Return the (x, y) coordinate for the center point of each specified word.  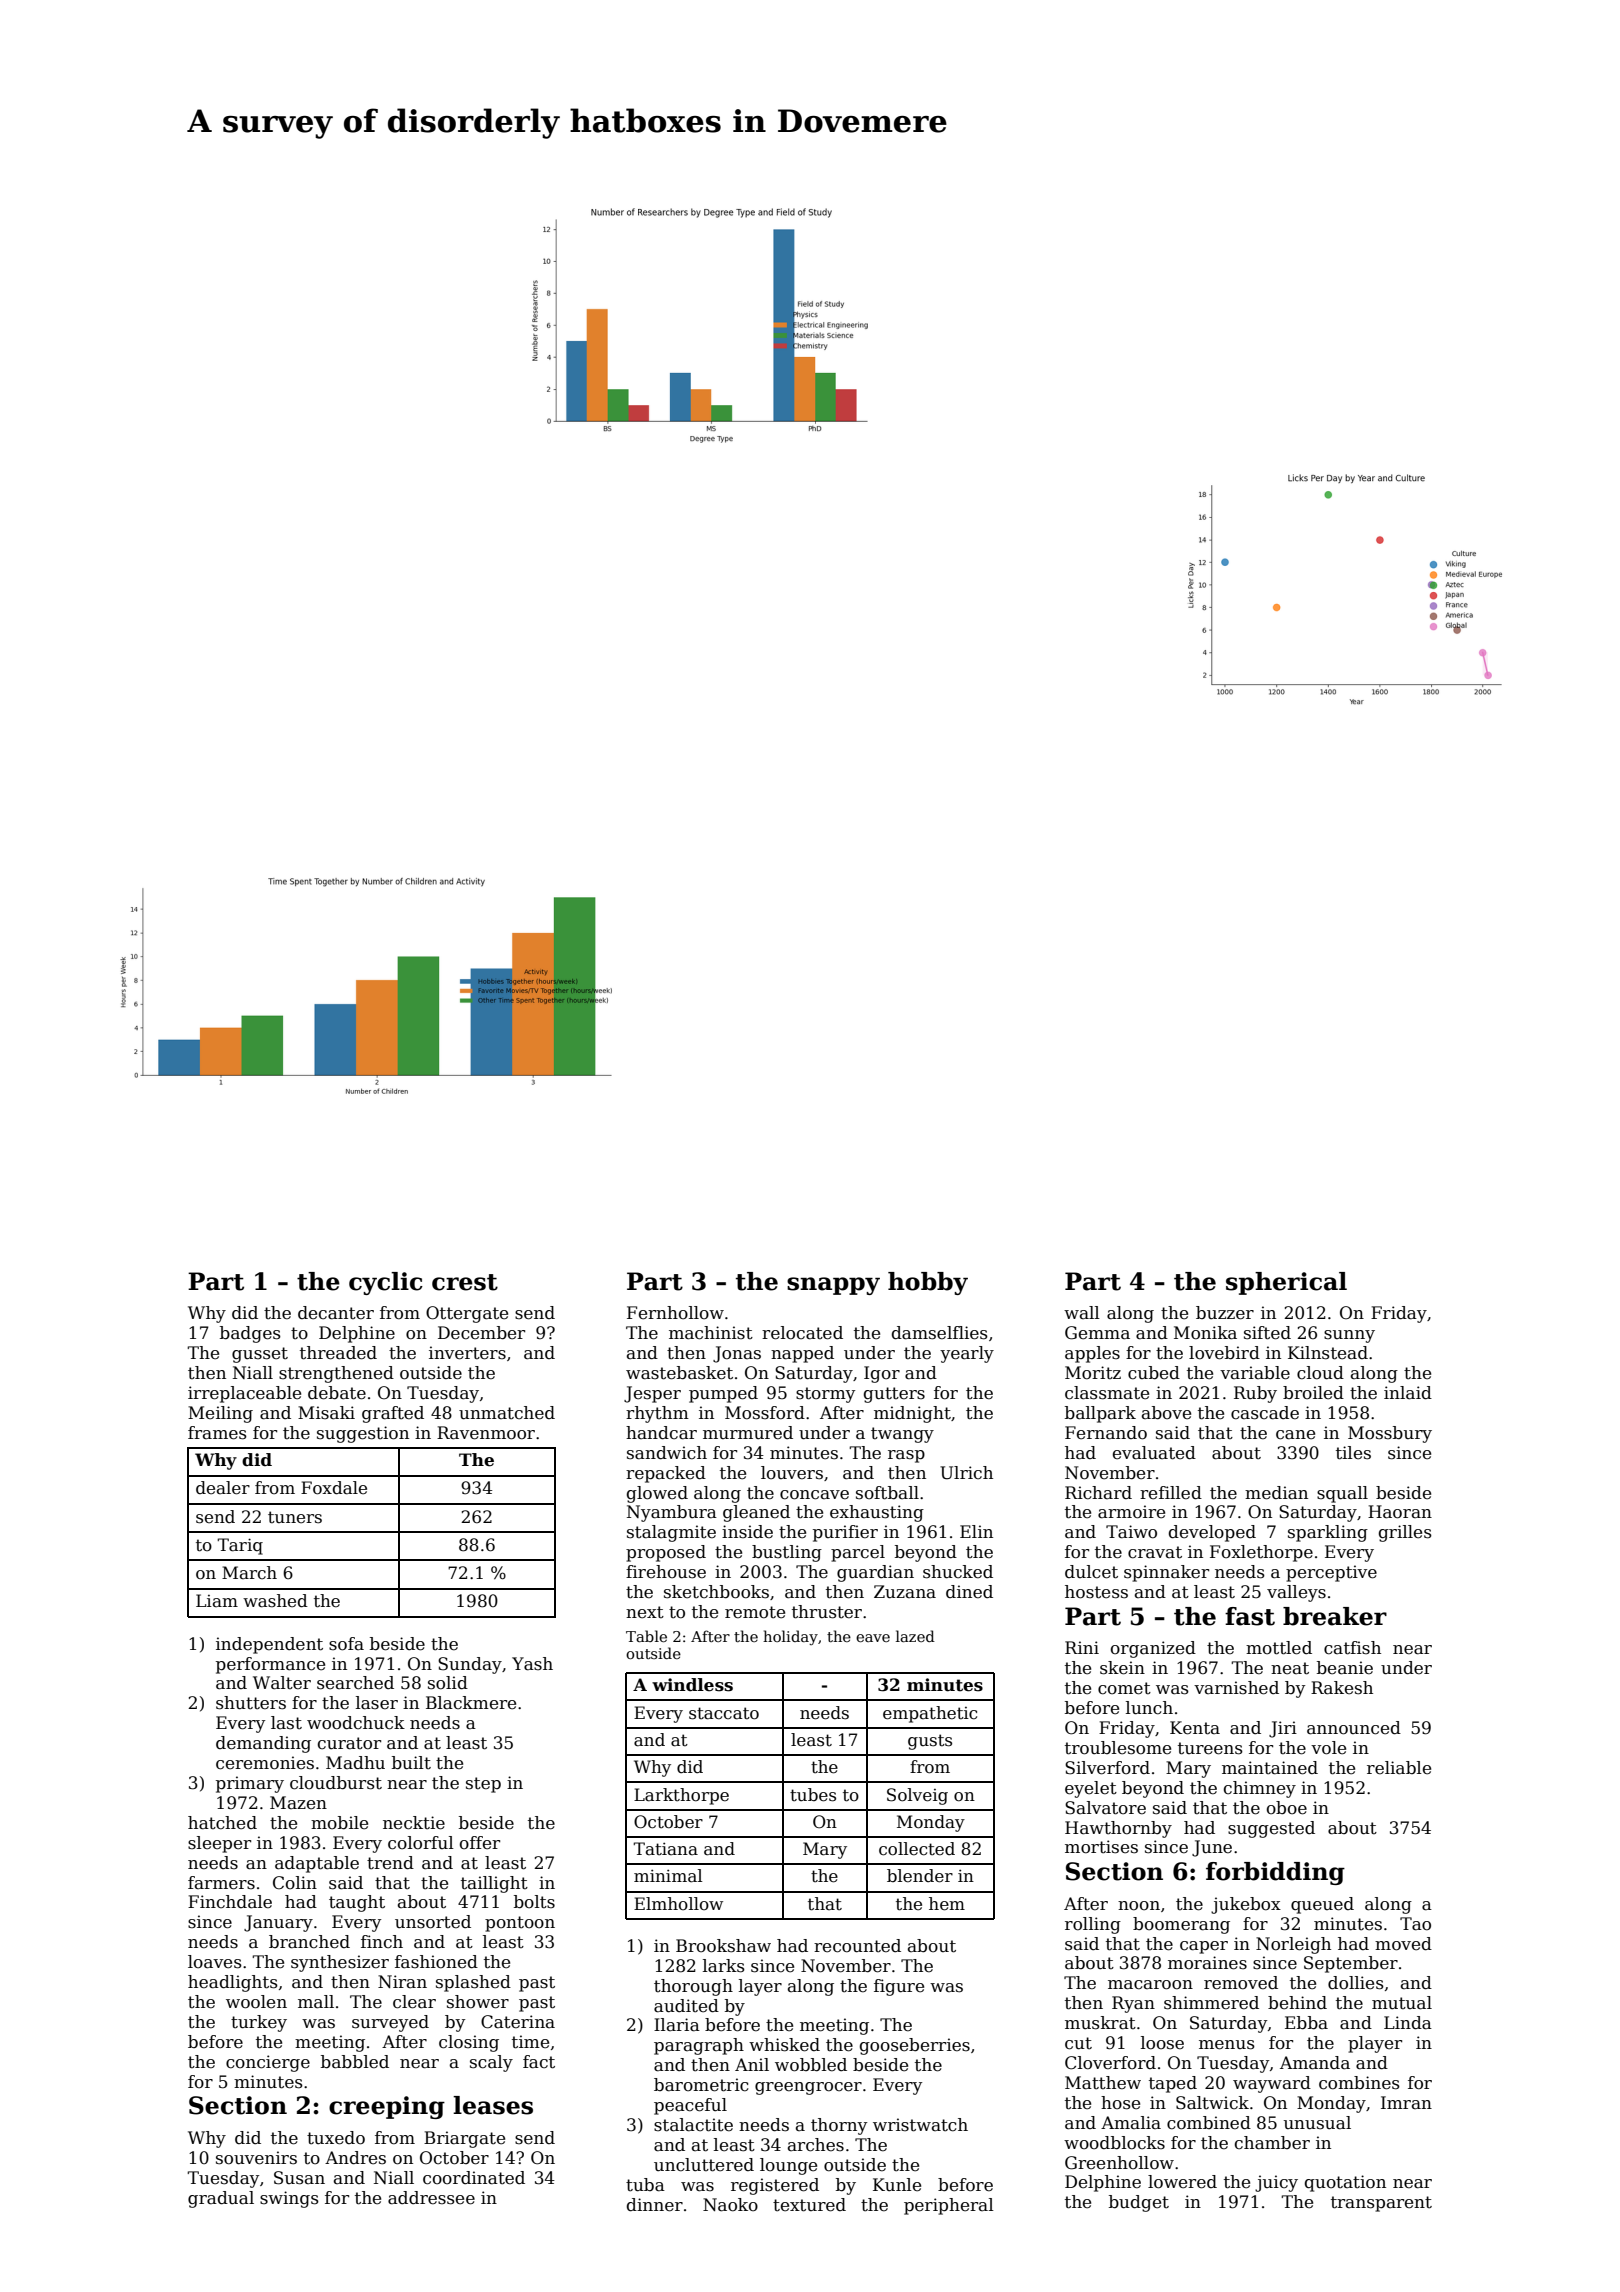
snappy (833, 1286)
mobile (339, 1823)
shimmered (1211, 2003)
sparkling (1328, 1533)
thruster (827, 1612)
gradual (221, 2199)
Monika (1205, 1333)
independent (269, 1645)
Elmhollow (678, 1903)
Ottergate (467, 1314)
